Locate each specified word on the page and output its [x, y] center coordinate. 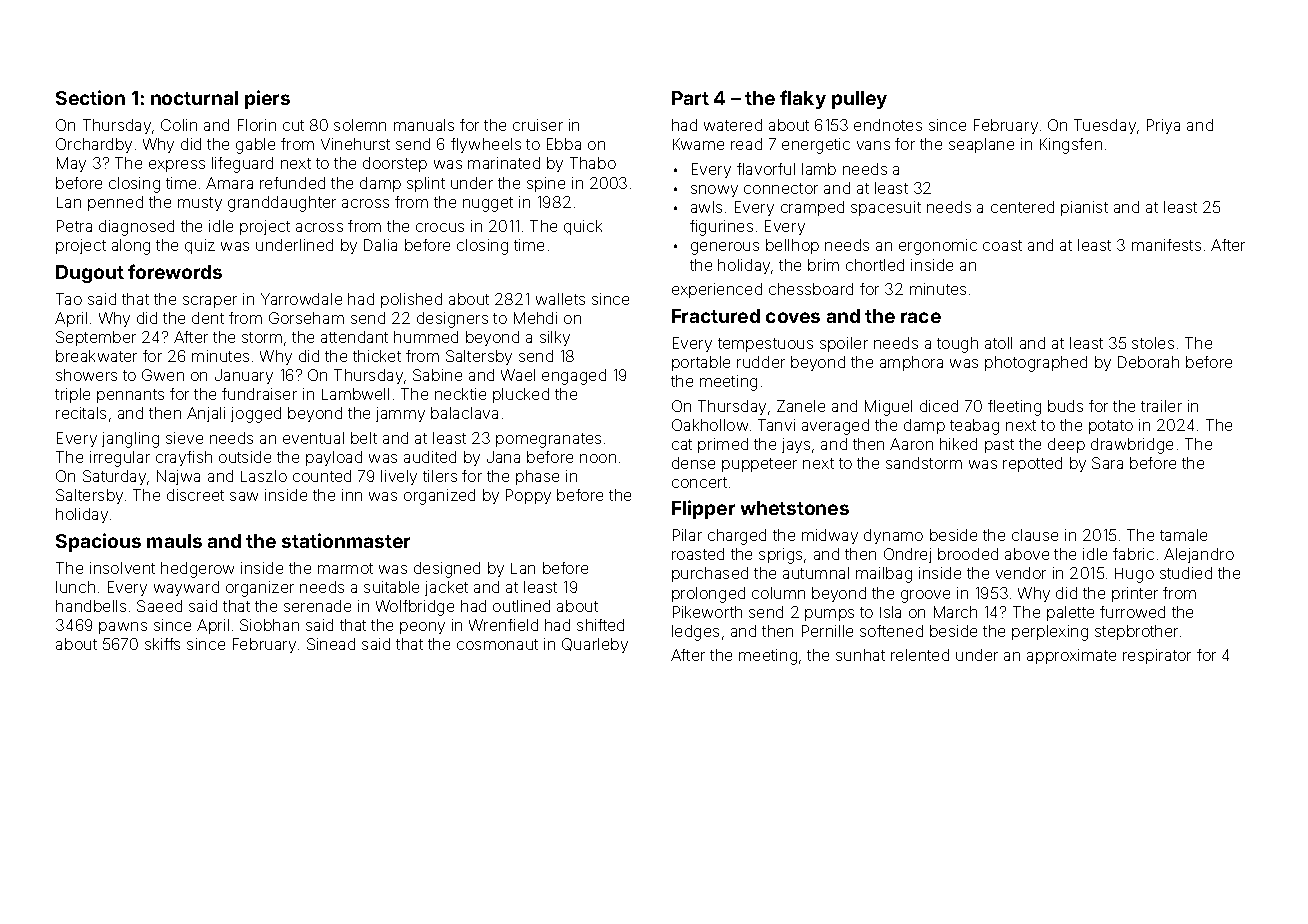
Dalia [380, 245]
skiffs [162, 644]
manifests [1166, 245]
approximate [1071, 656]
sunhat [860, 655]
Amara [229, 183]
